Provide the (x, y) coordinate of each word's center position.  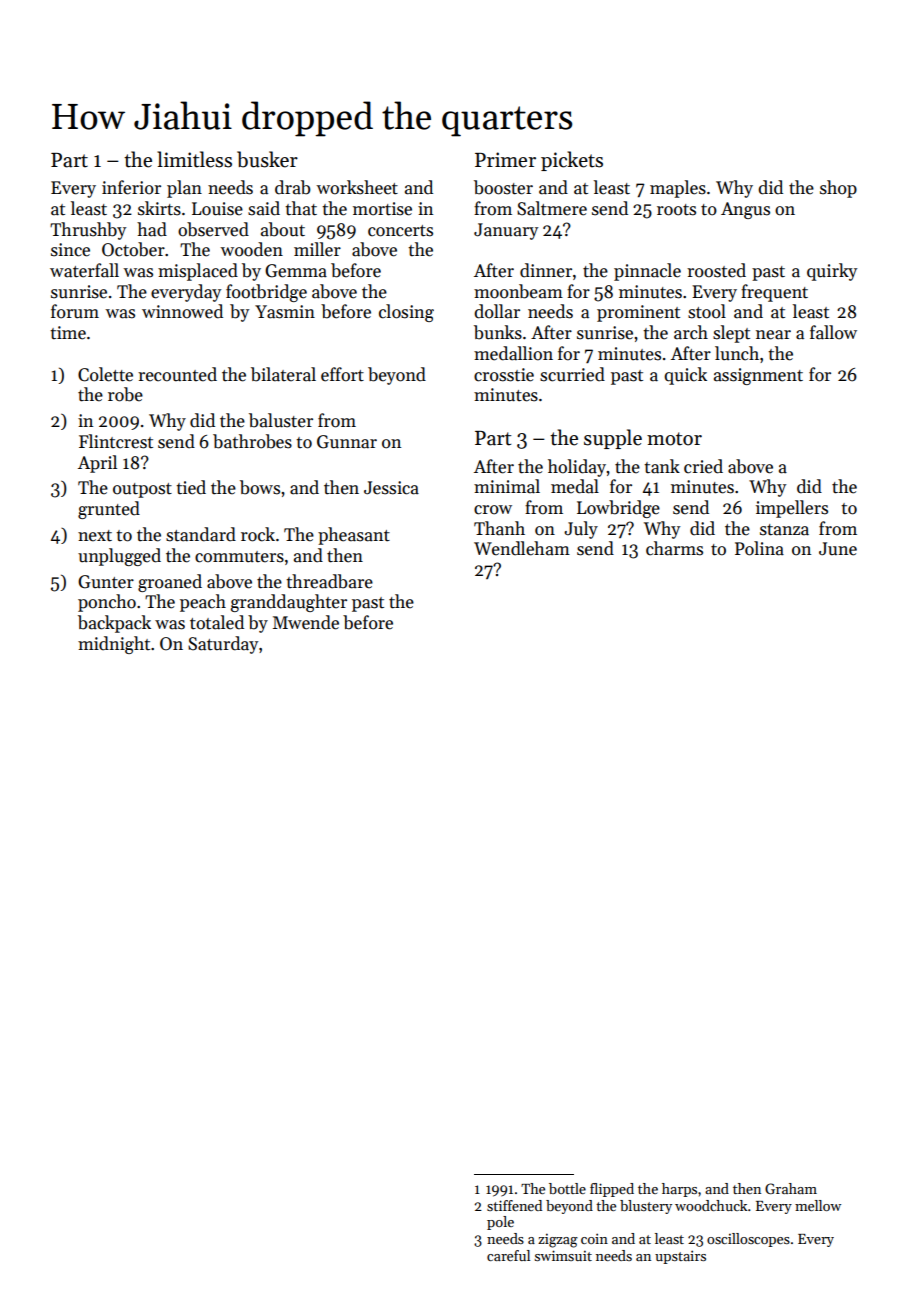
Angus (745, 210)
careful (508, 1255)
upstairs (680, 1257)
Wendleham (522, 548)
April (97, 464)
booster (503, 187)
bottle (567, 1188)
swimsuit (563, 1255)
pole (500, 1223)
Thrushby (88, 231)
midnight (114, 645)
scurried (572, 374)
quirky (832, 272)
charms (674, 548)
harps (679, 1190)
